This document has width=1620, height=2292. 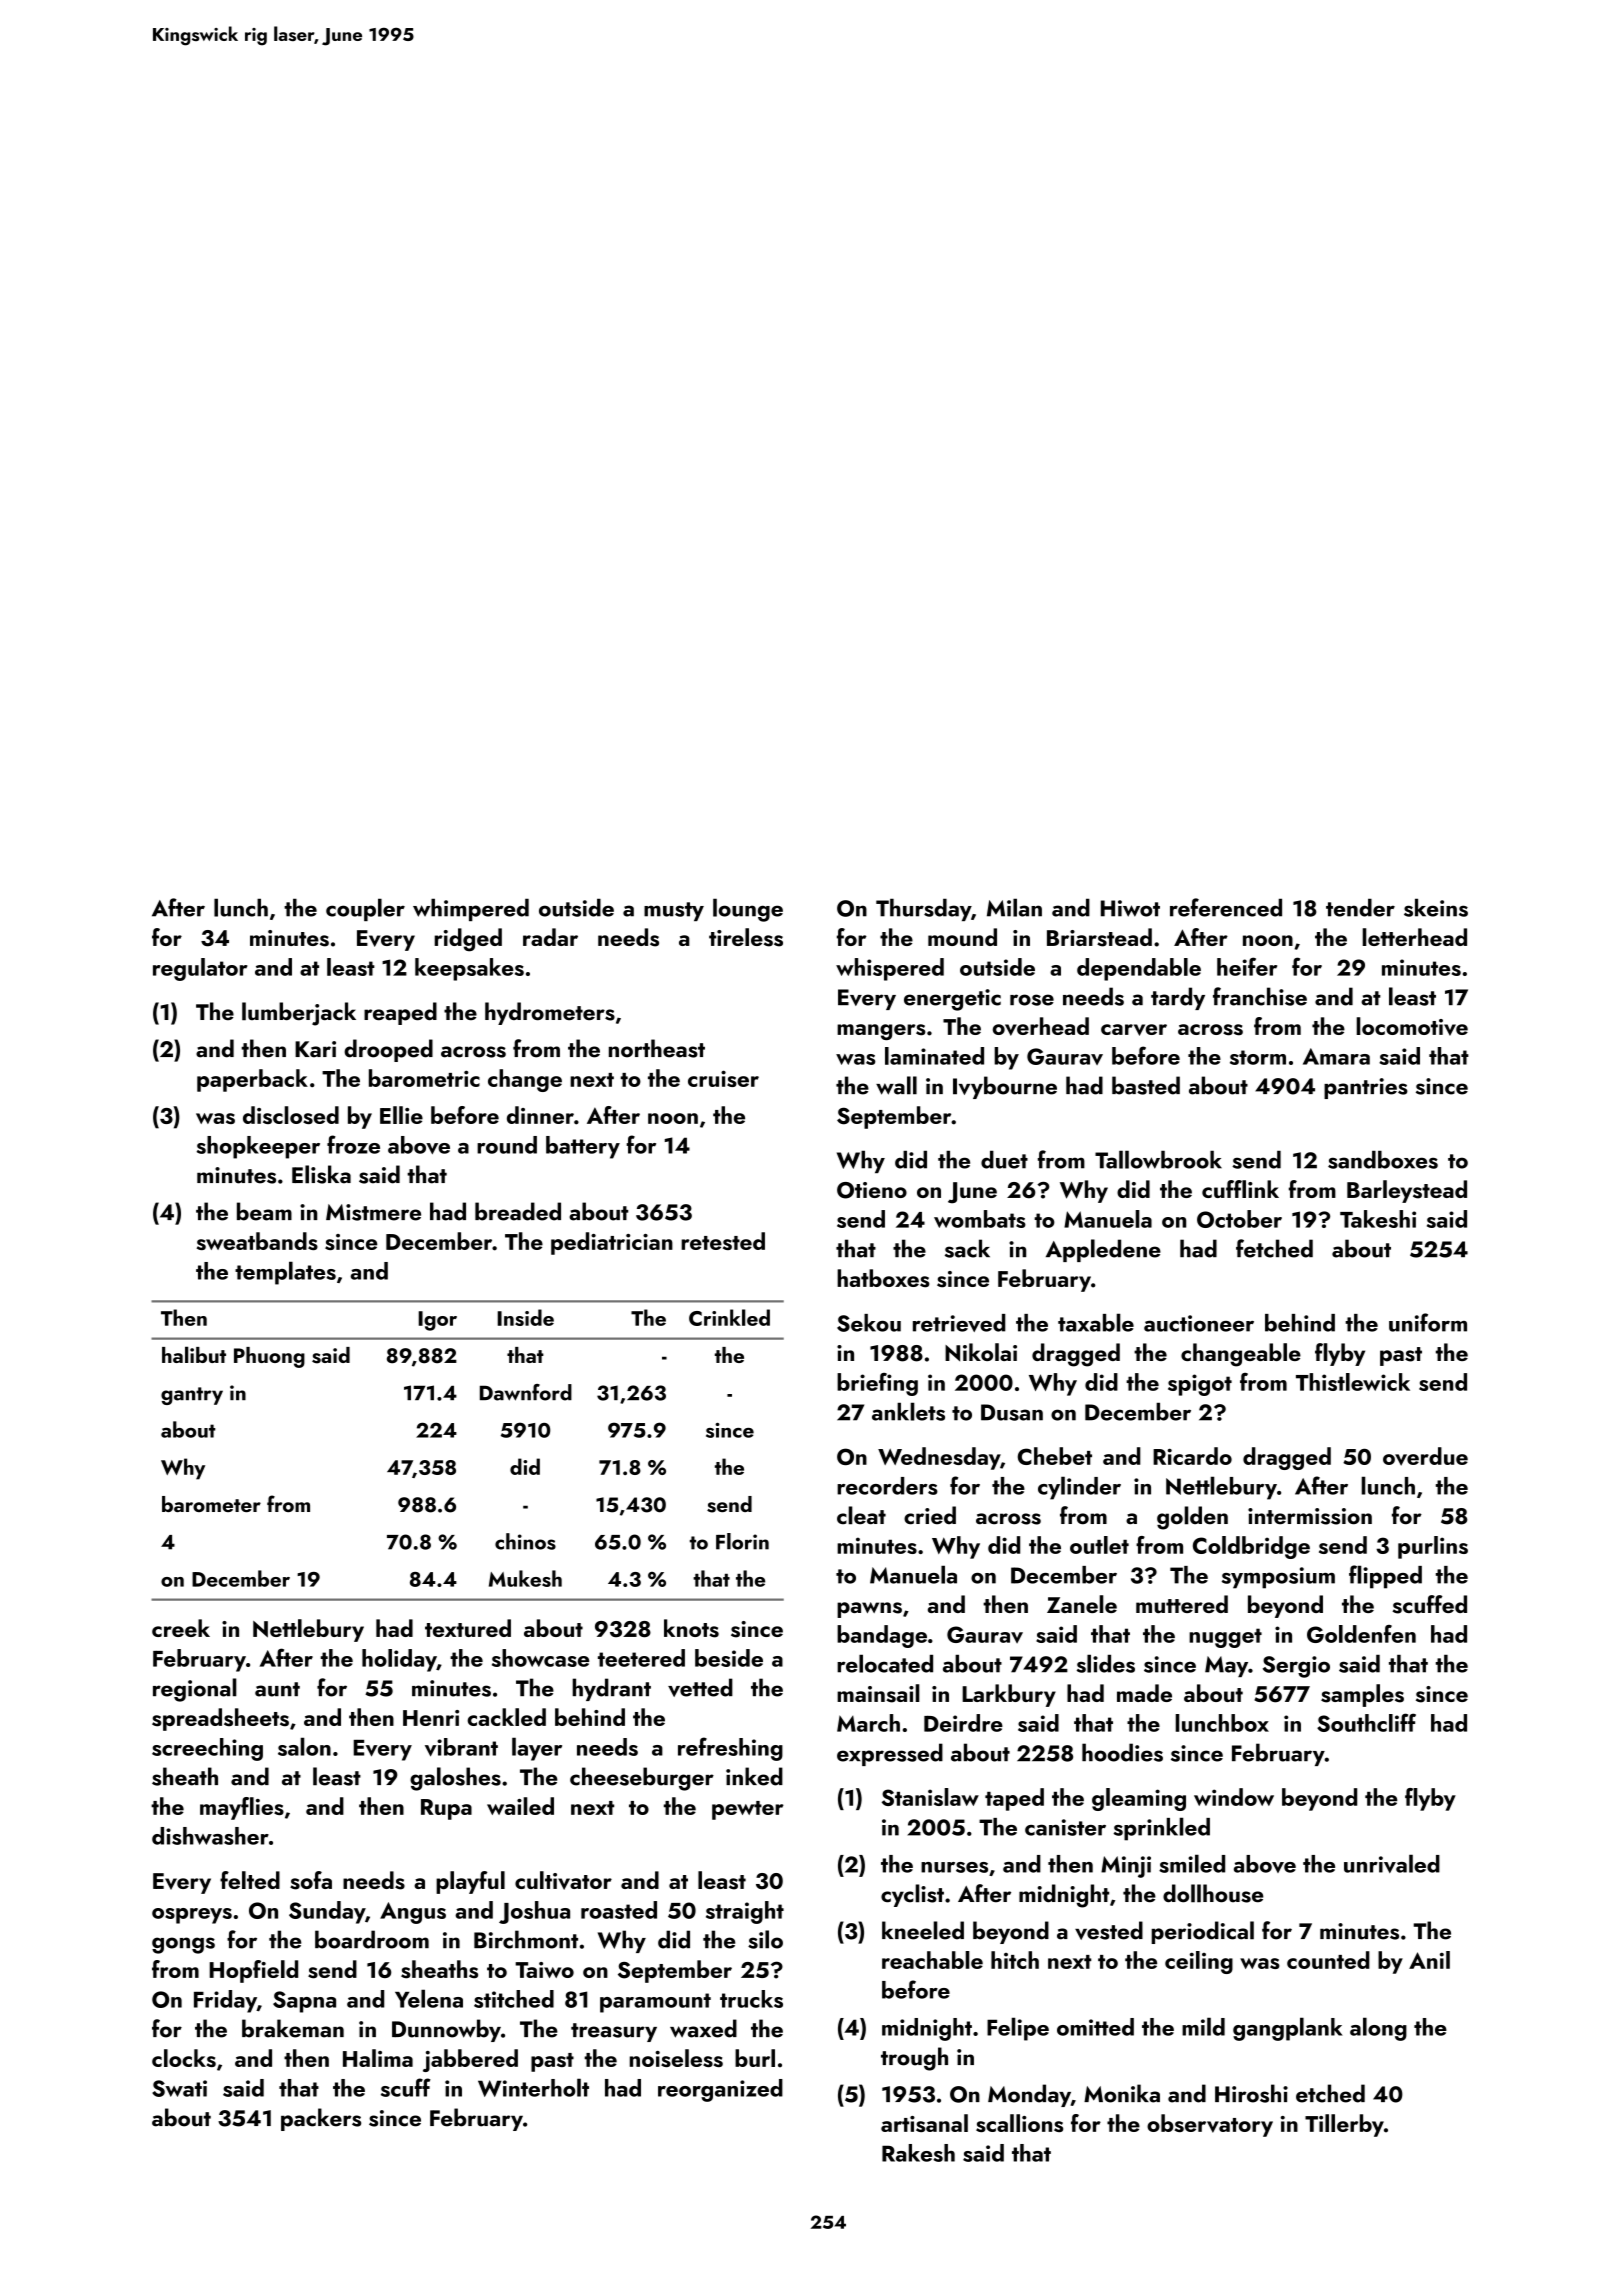 I want to click on brakeman, so click(x=293, y=2028).
